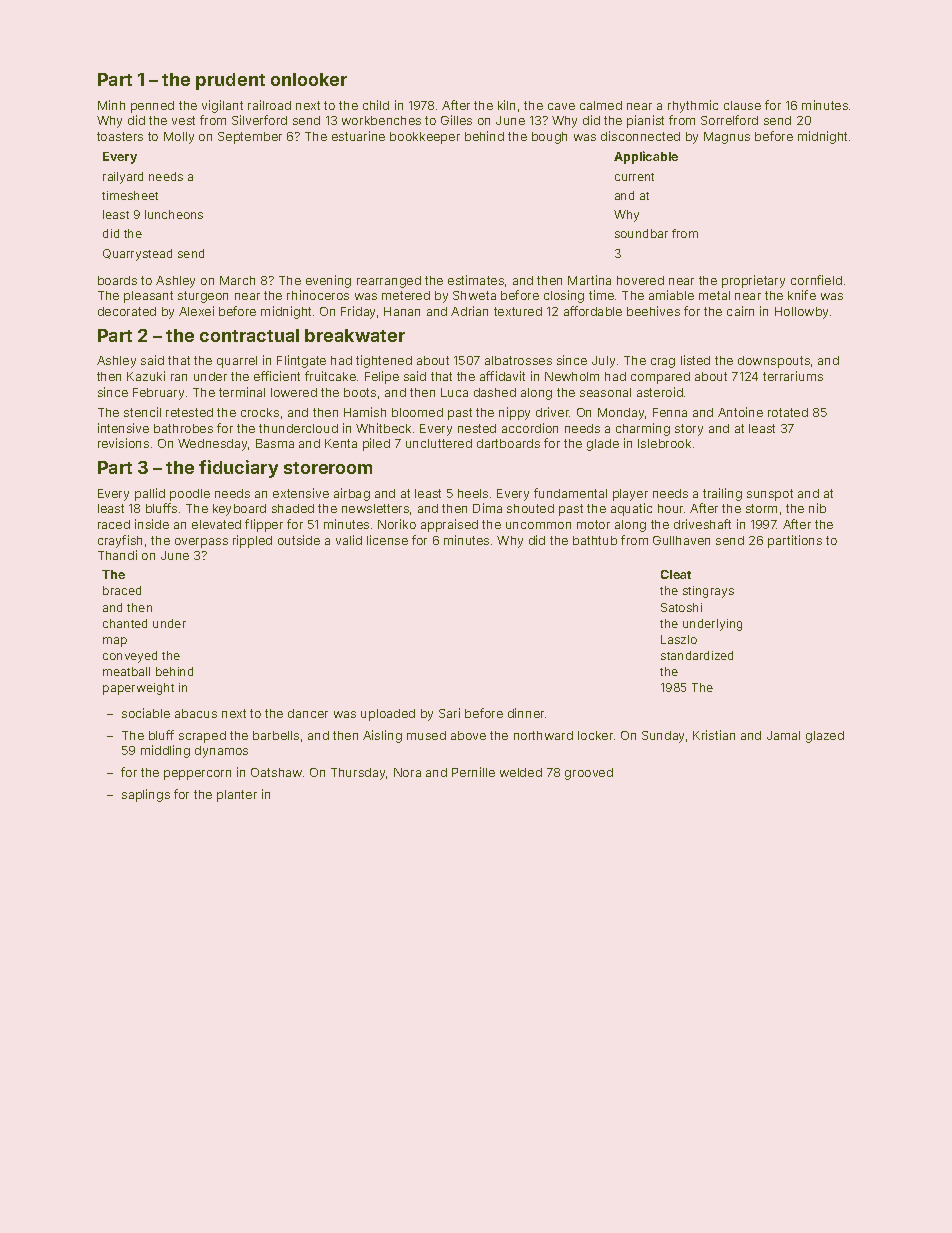 This document has width=952, height=1233. Describe the element at coordinates (783, 735) in the document. I see `Jamal` at that location.
